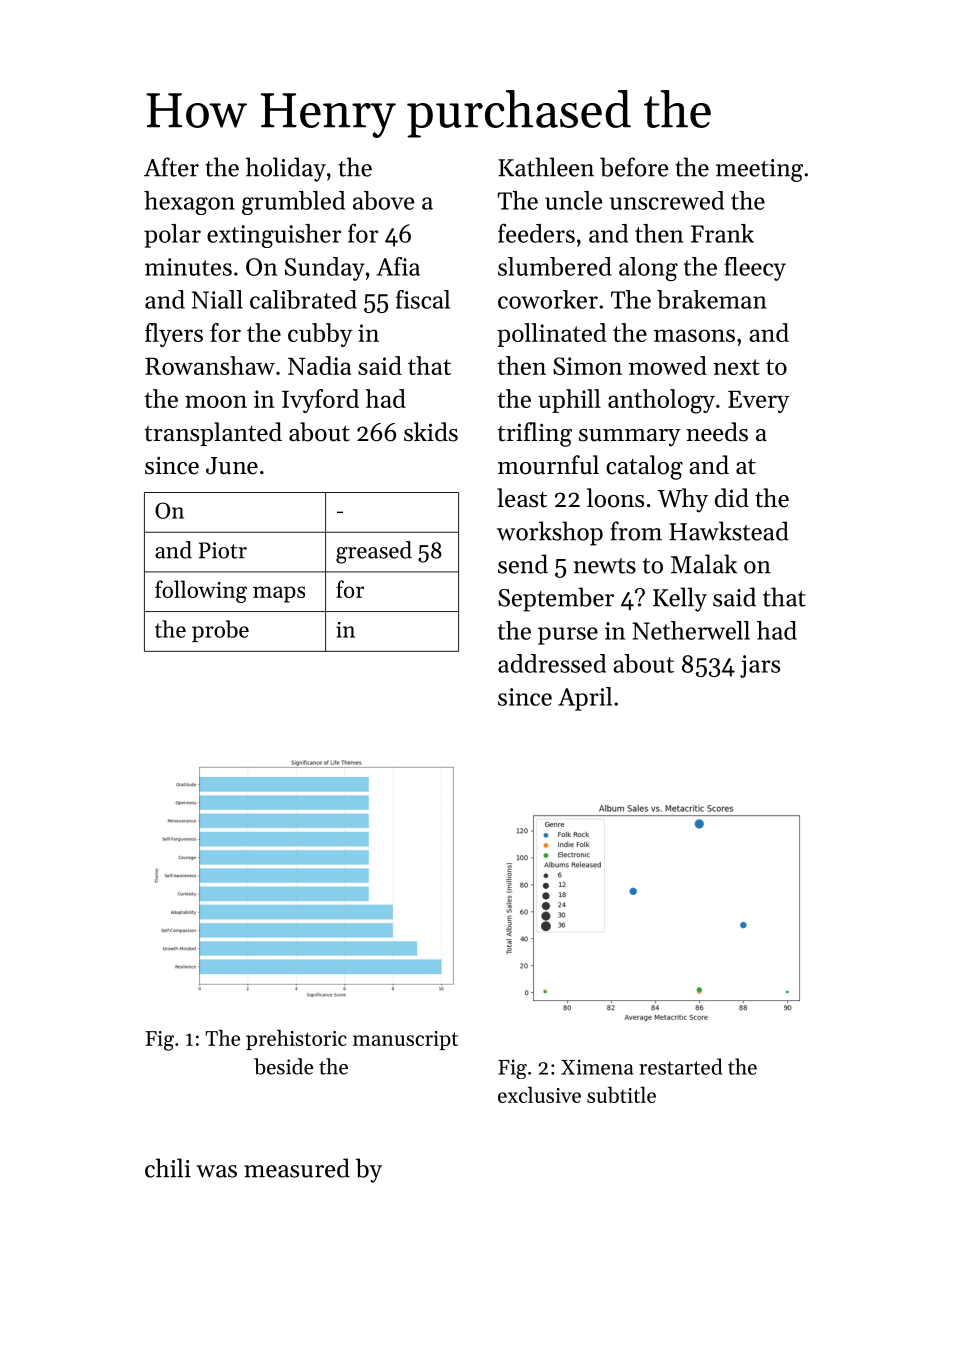 This screenshot has width=956, height=1357. What do you see at coordinates (634, 167) in the screenshot?
I see `before` at bounding box center [634, 167].
